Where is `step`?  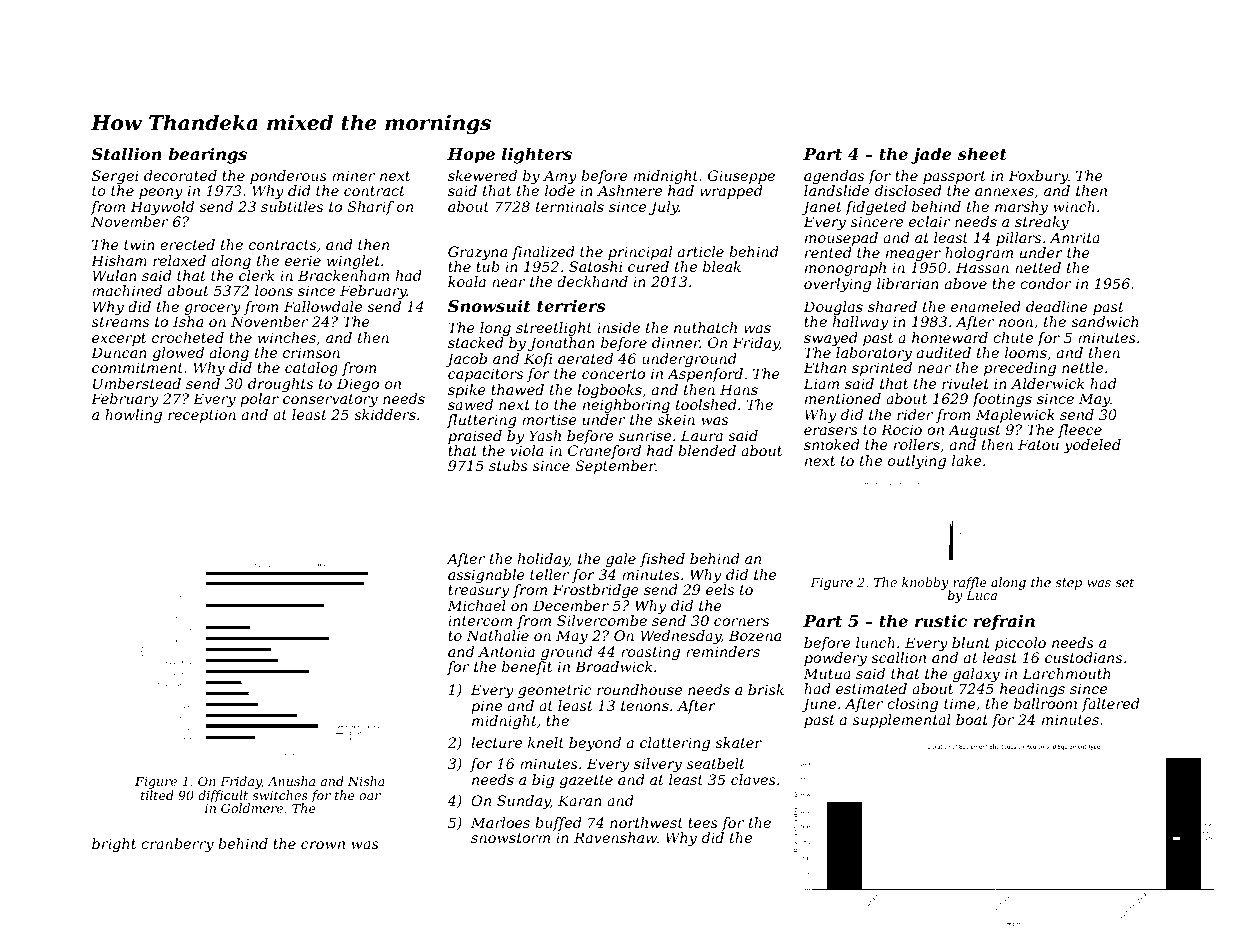
step is located at coordinates (1068, 584).
